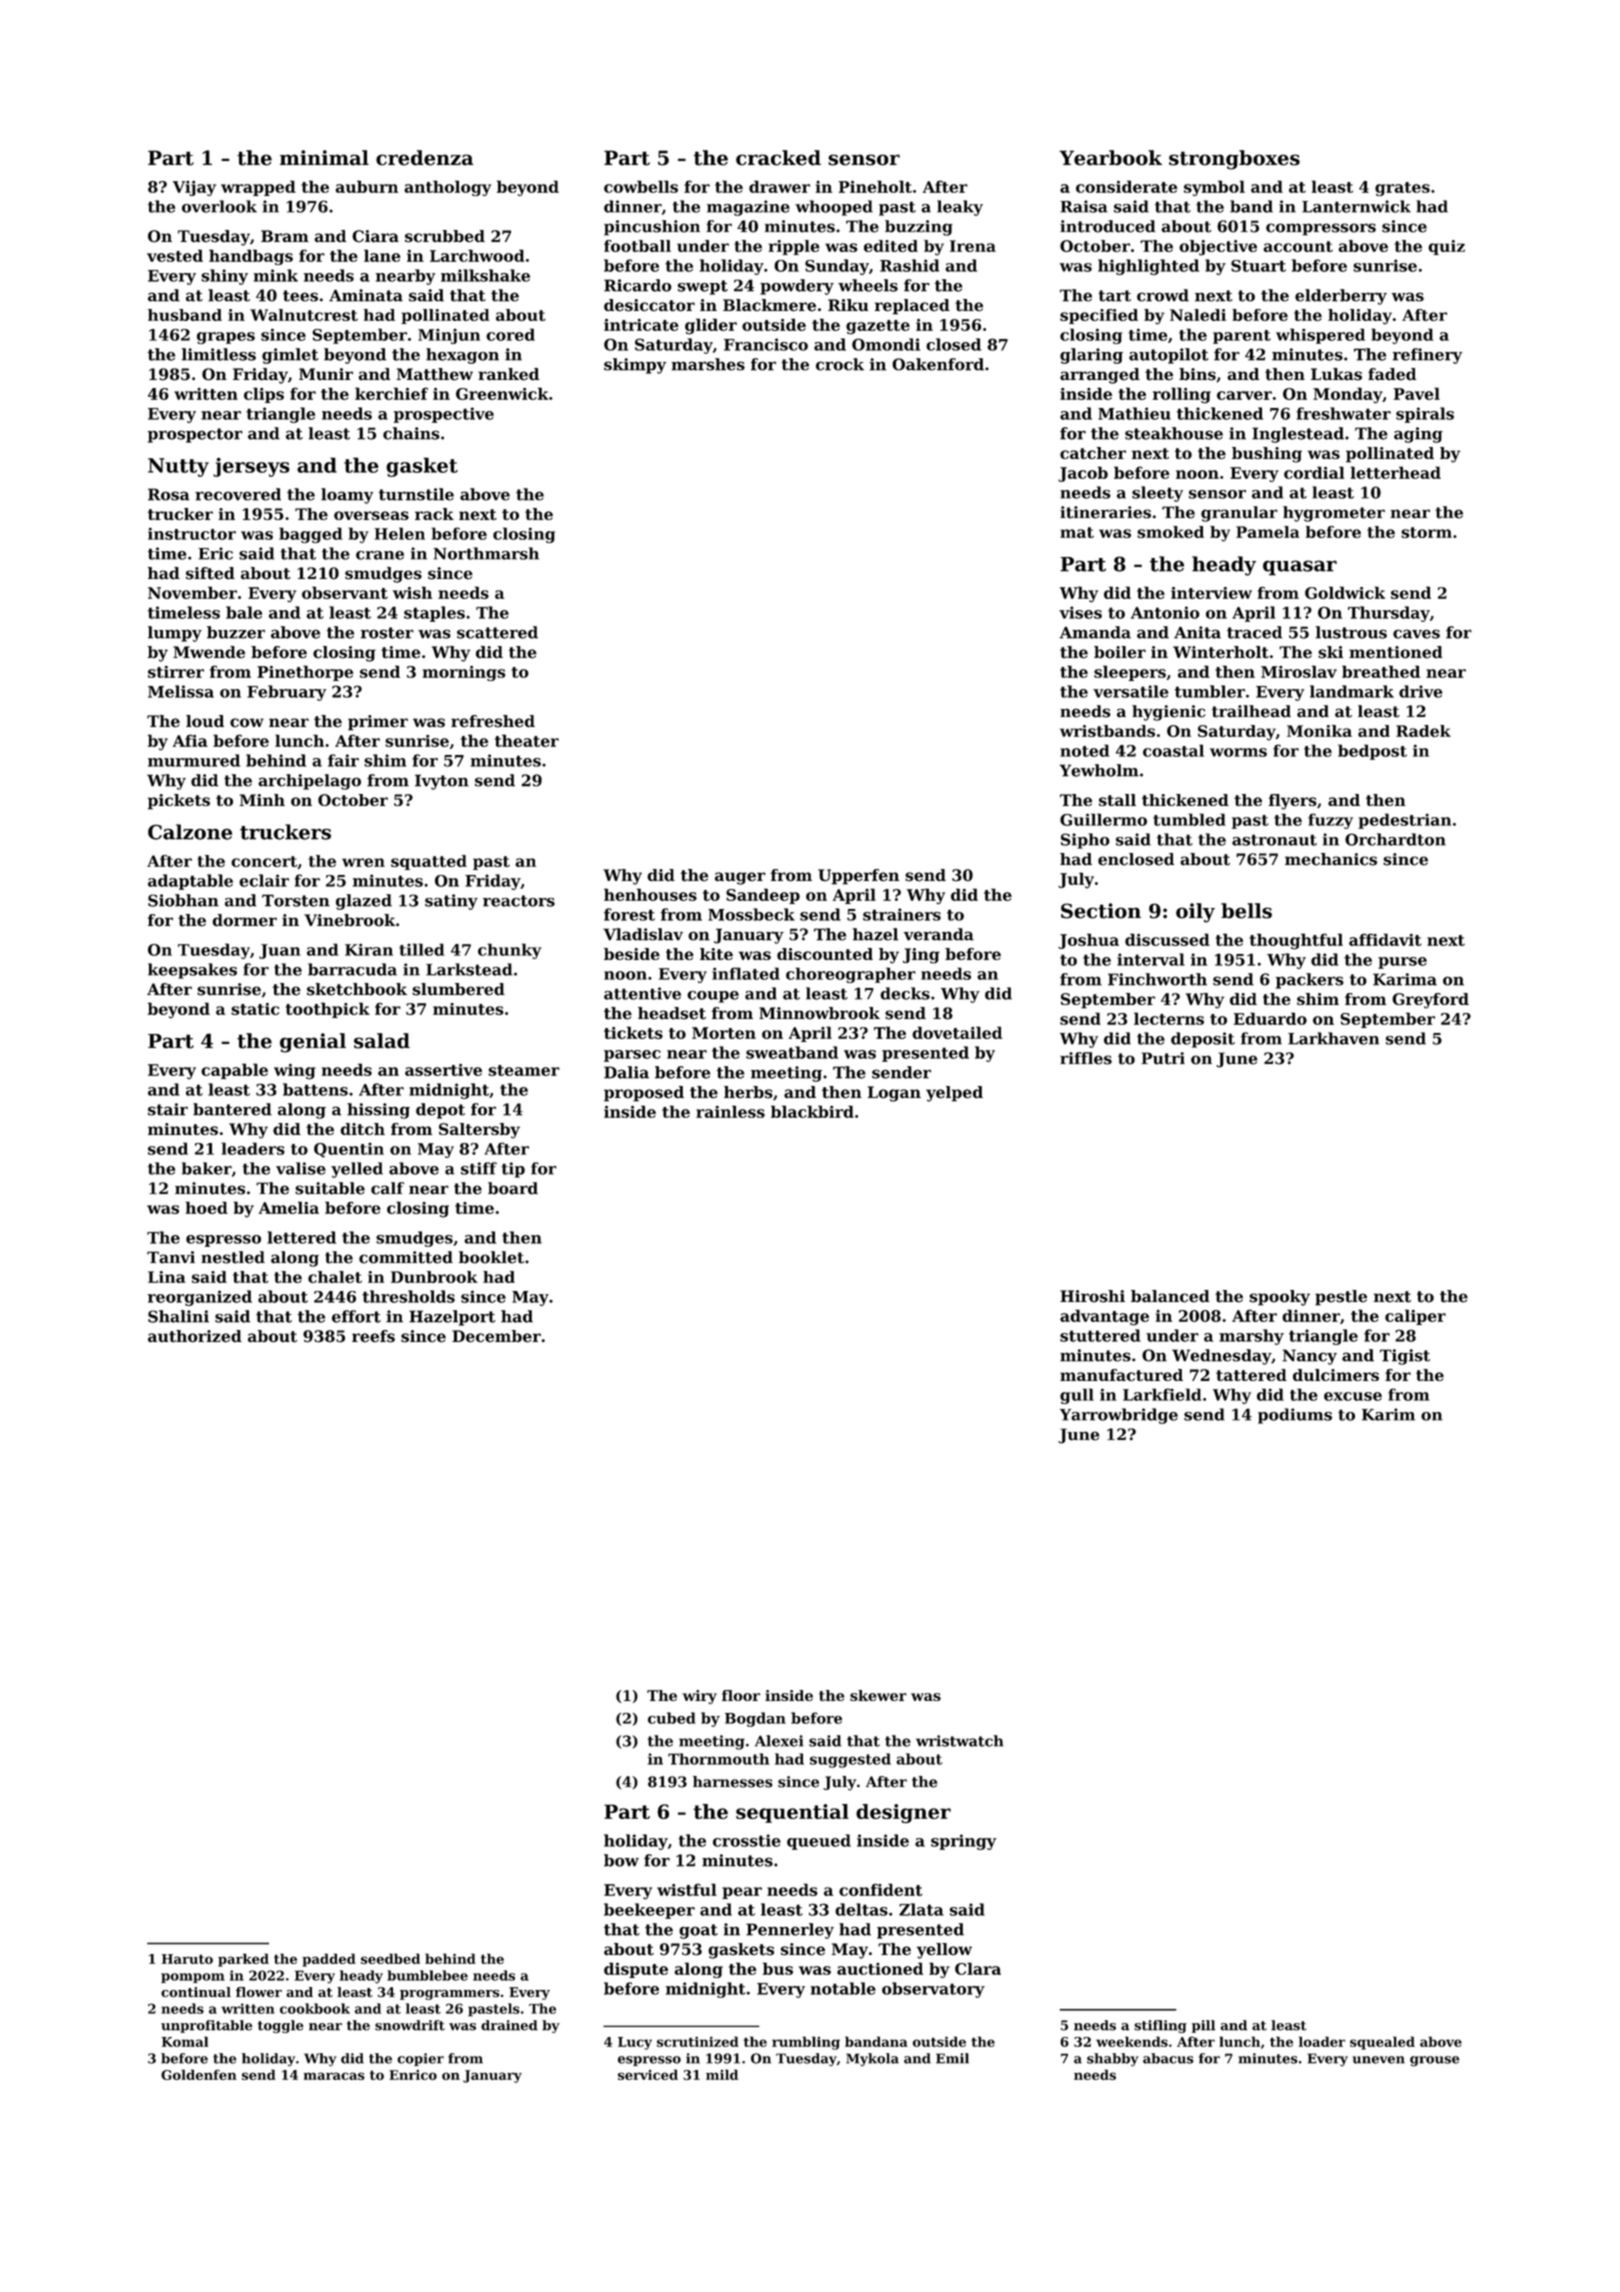 This document has height=2292, width=1620. I want to click on Haruto, so click(187, 1959).
